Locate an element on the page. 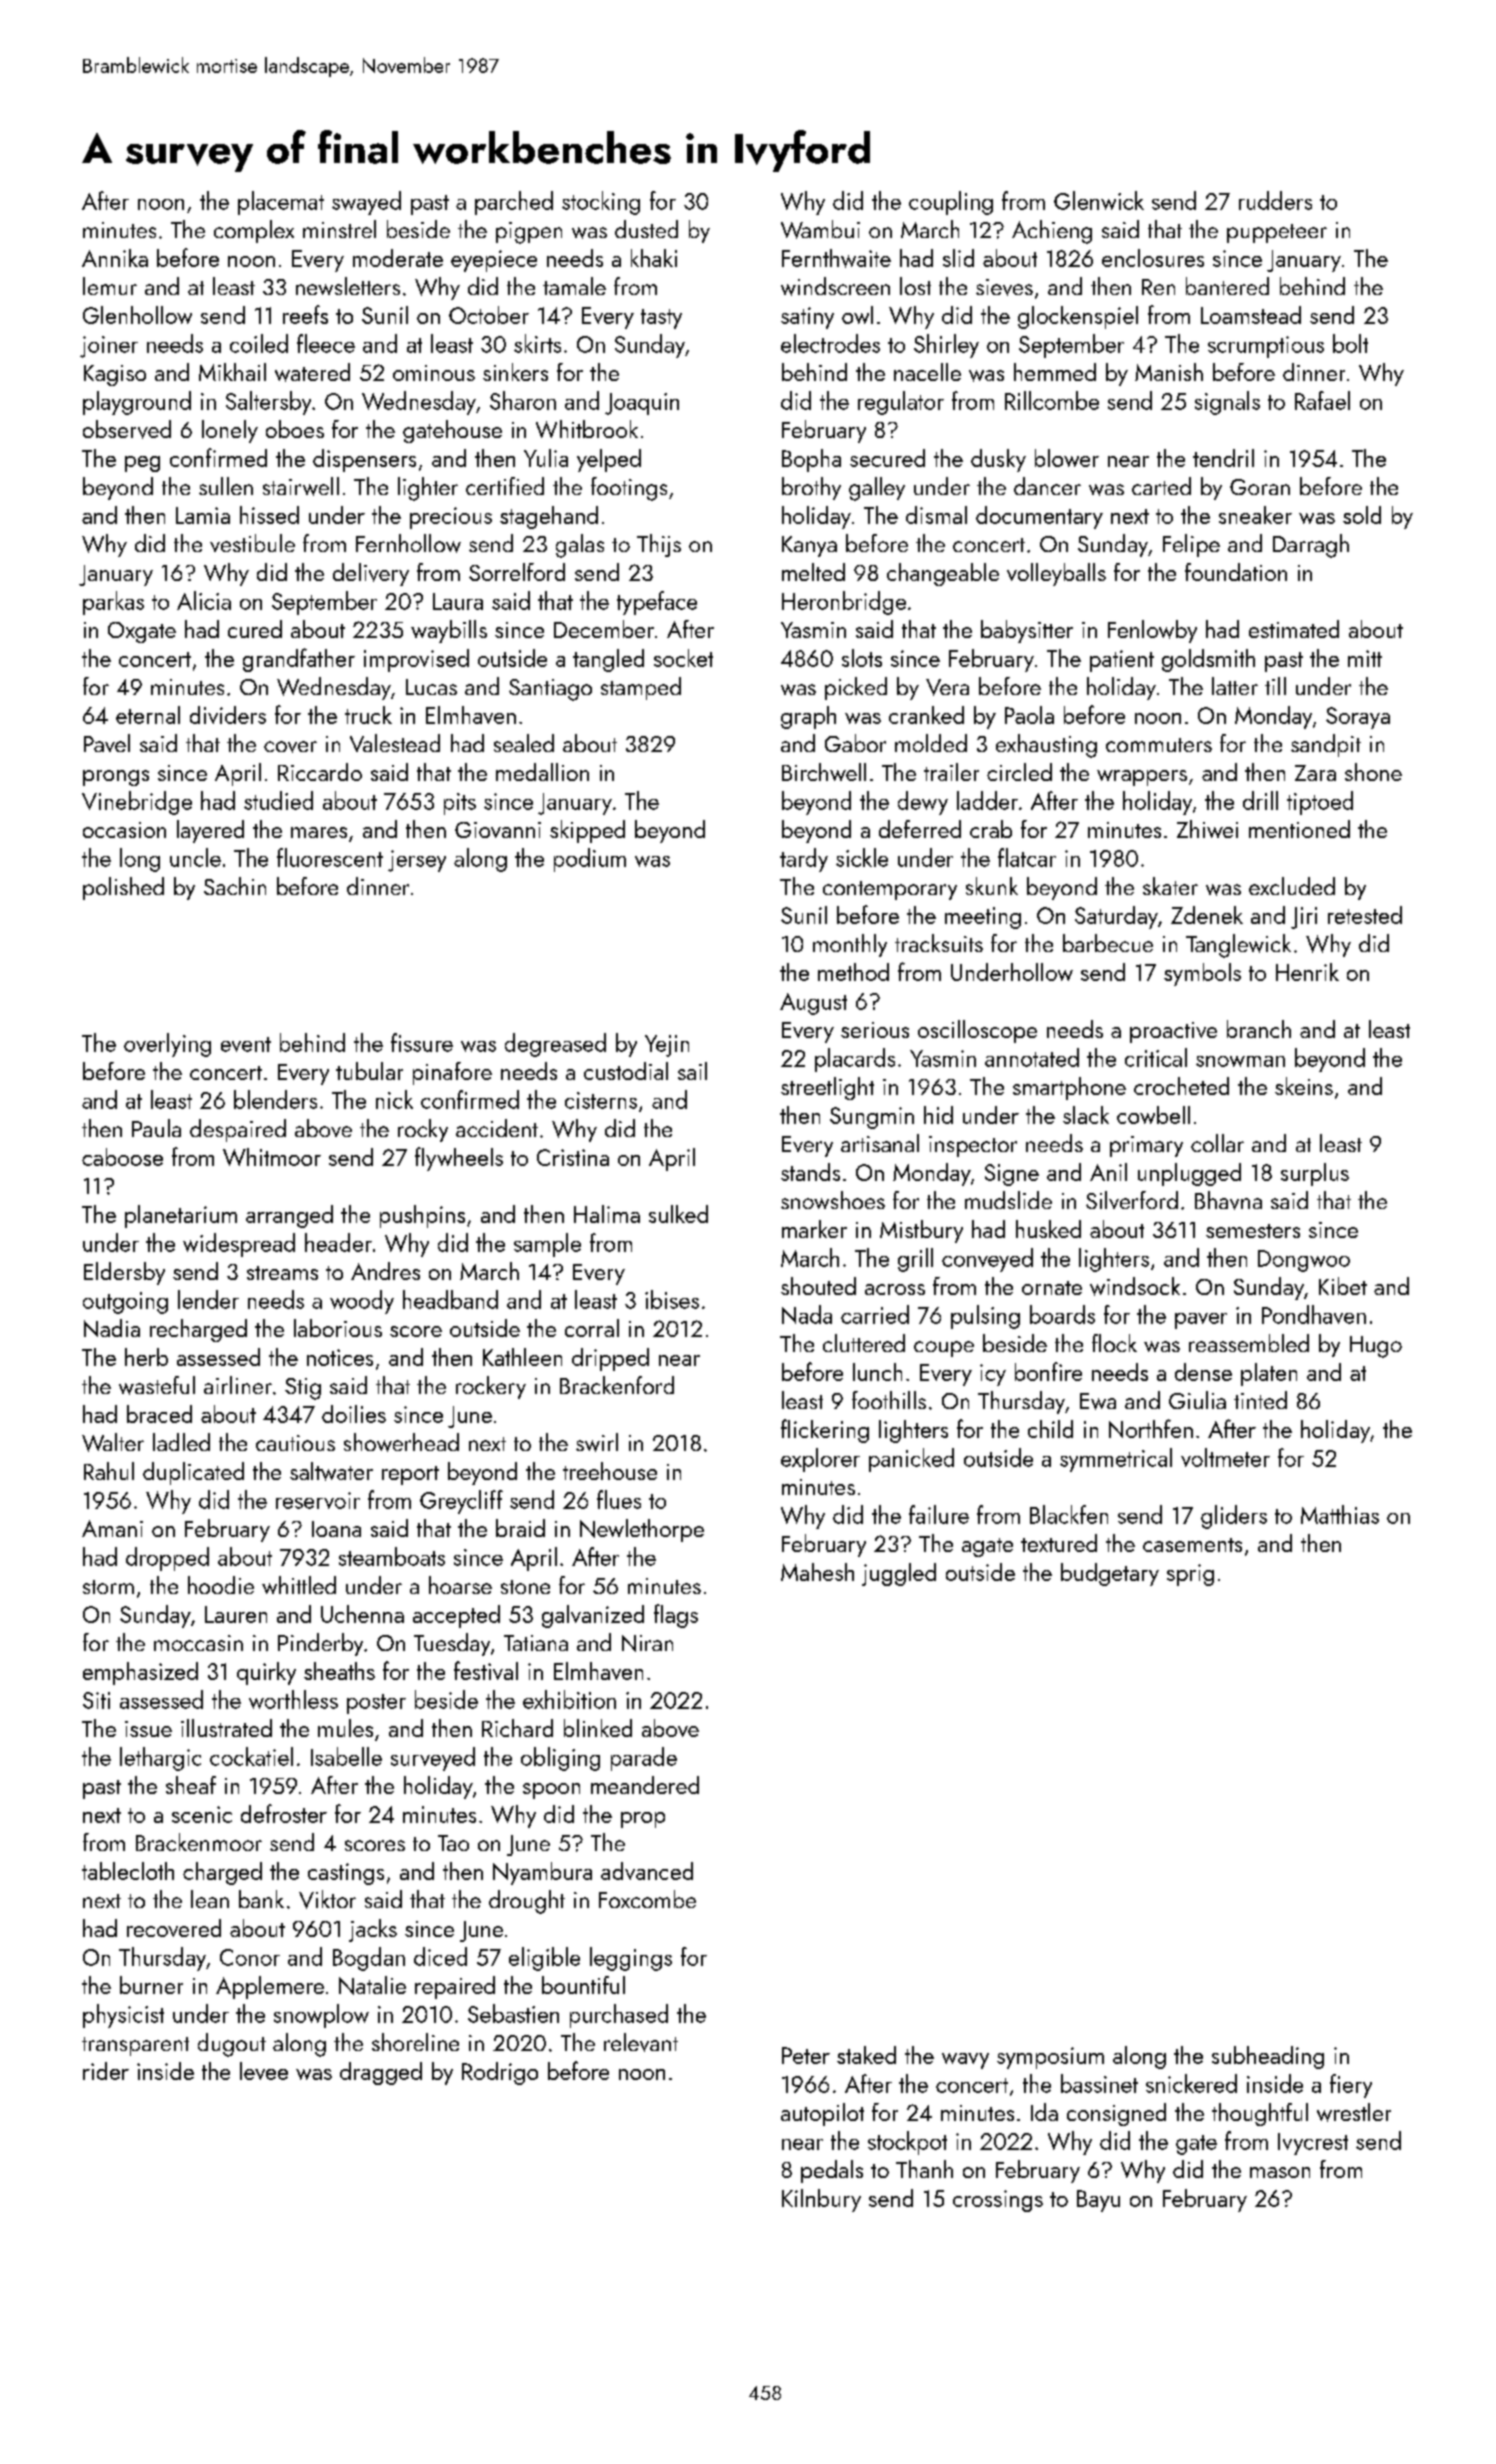 This page has height=2464, width=1496. skipped is located at coordinates (587, 831).
